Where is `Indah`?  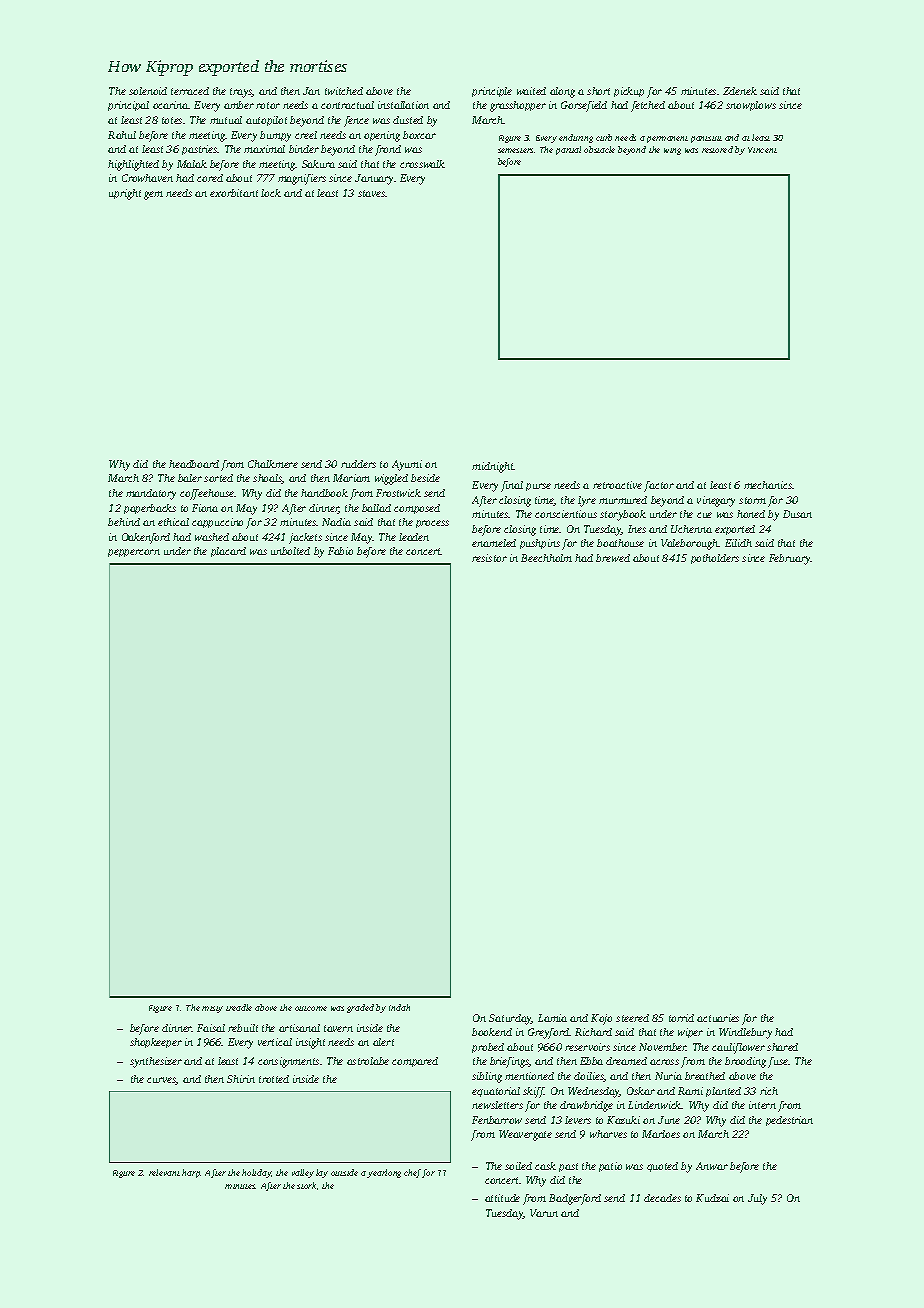 Indah is located at coordinates (399, 1007).
